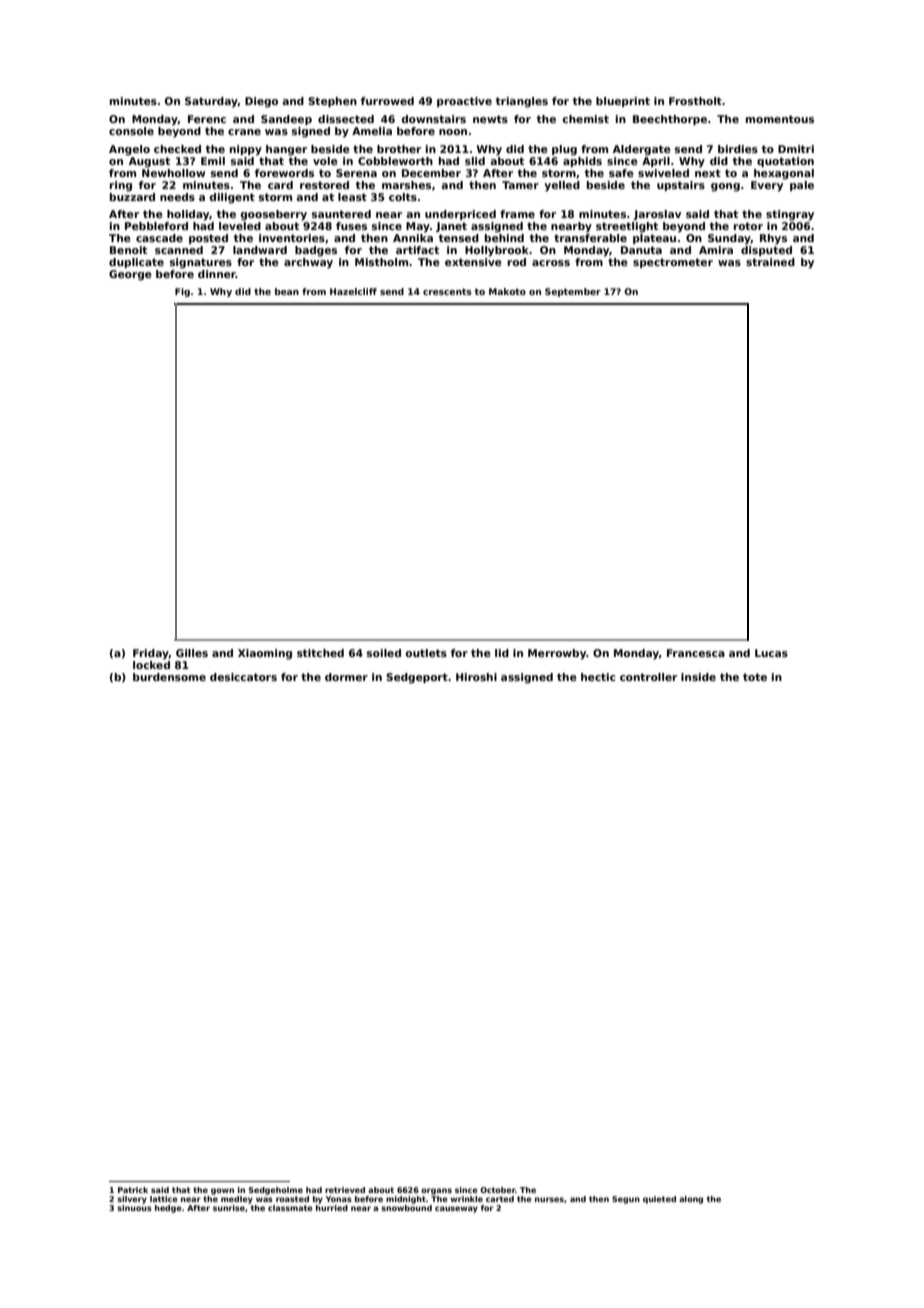 The height and width of the screenshot is (1308, 924). I want to click on Francesca, so click(696, 653).
